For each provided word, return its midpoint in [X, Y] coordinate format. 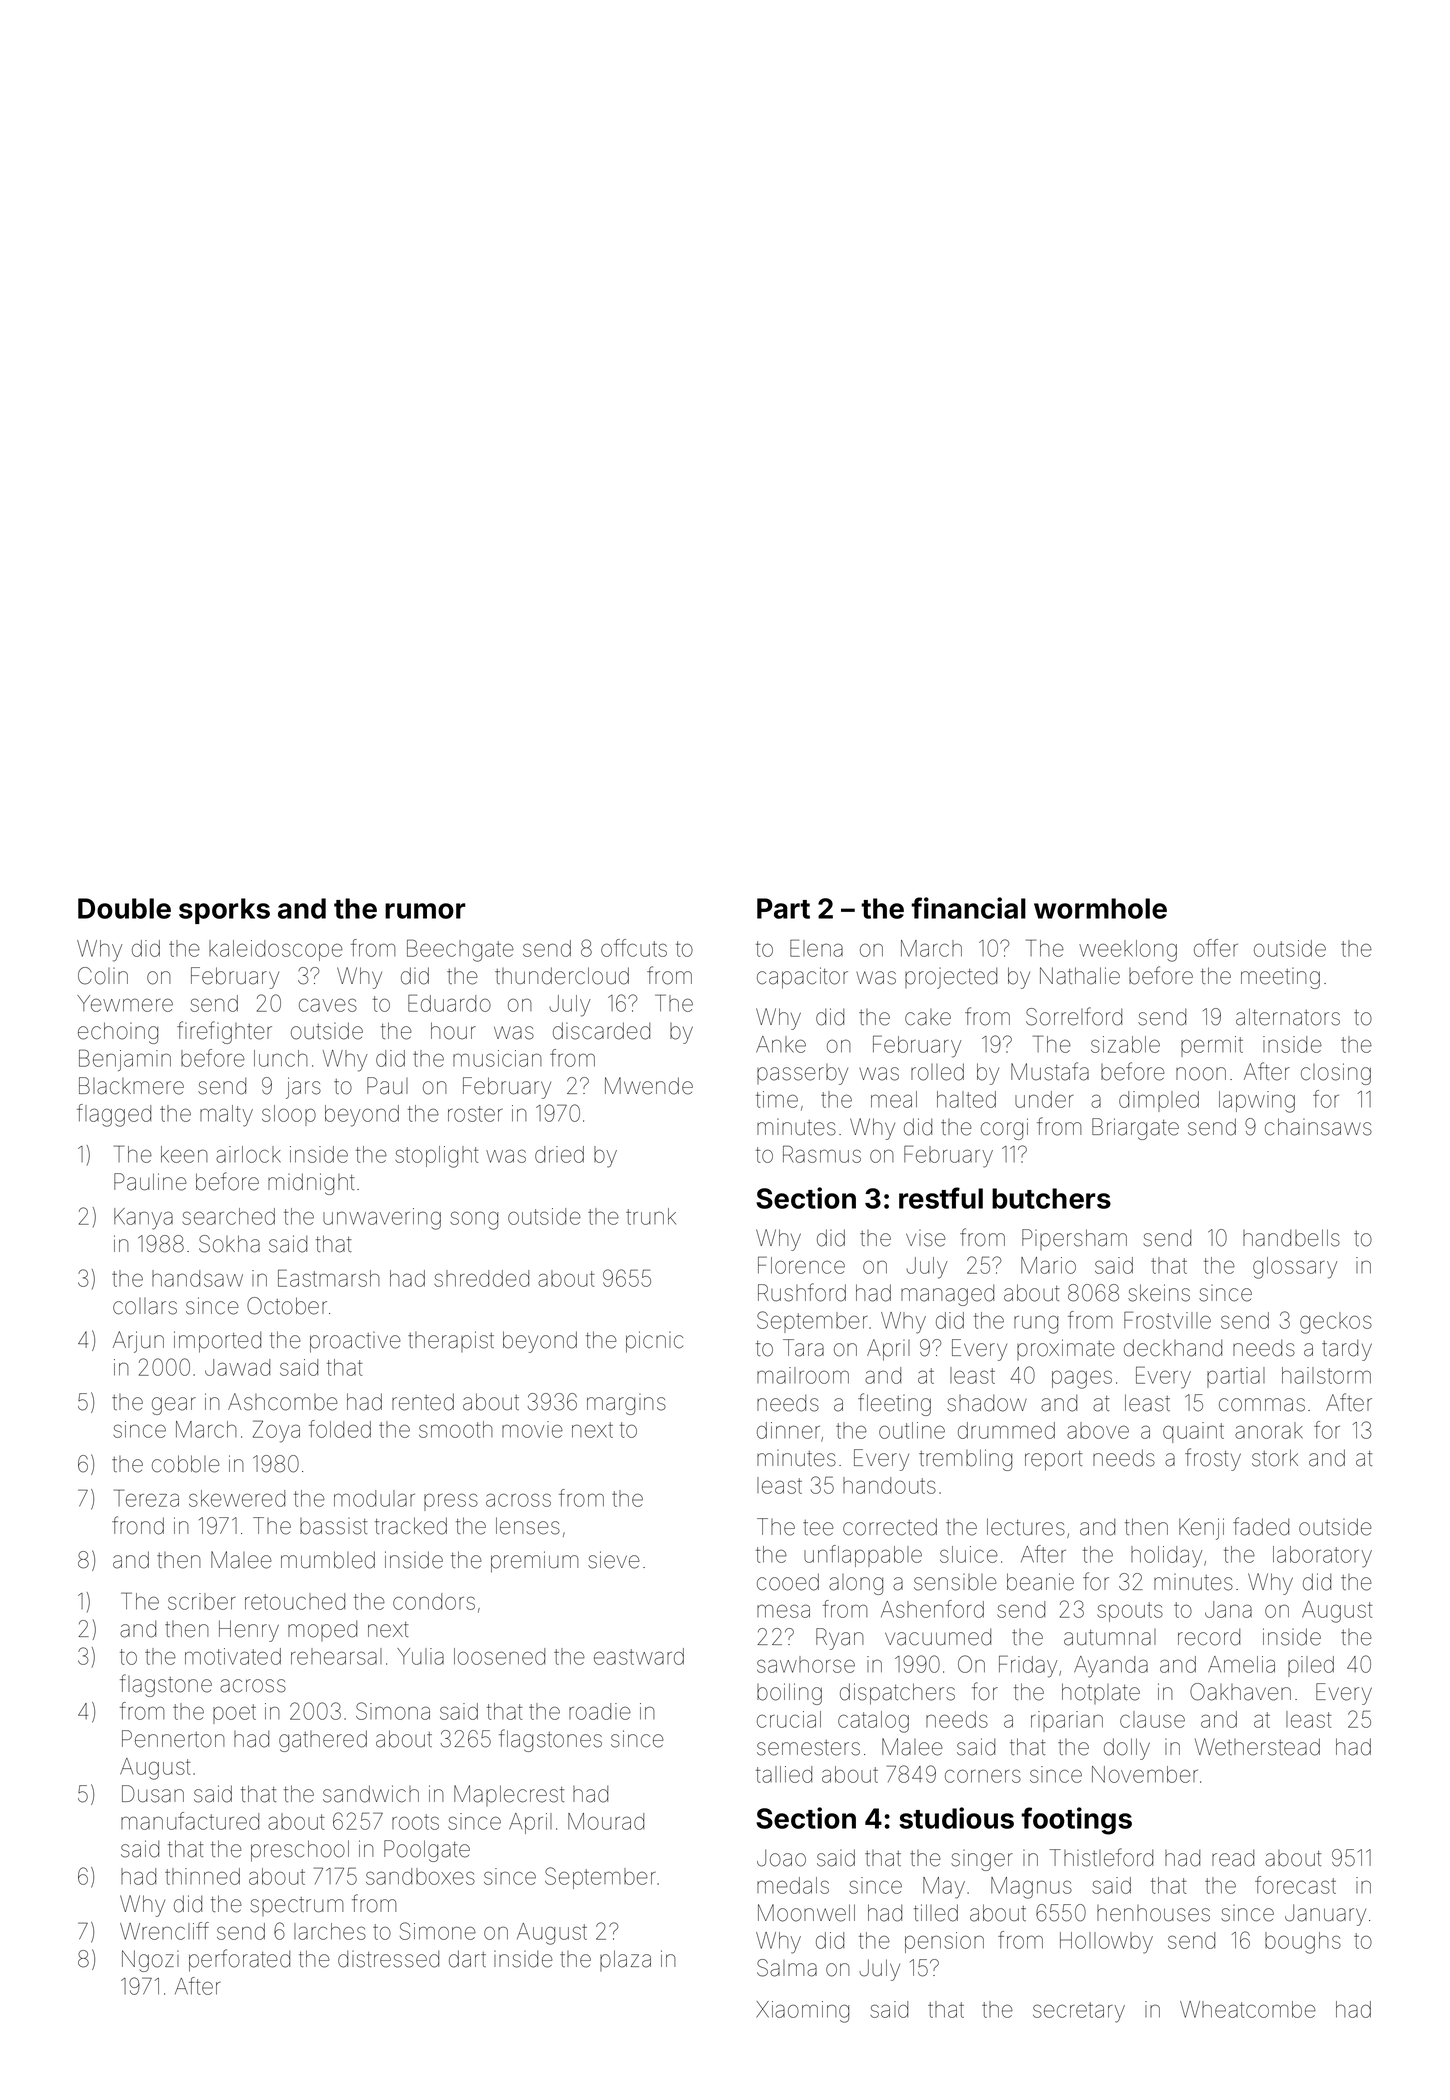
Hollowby [1106, 1943]
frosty [1213, 1459]
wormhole [1100, 908]
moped [322, 1630]
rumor [425, 911]
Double [124, 908]
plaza [625, 1960]
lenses [528, 1526]
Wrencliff [164, 1931]
